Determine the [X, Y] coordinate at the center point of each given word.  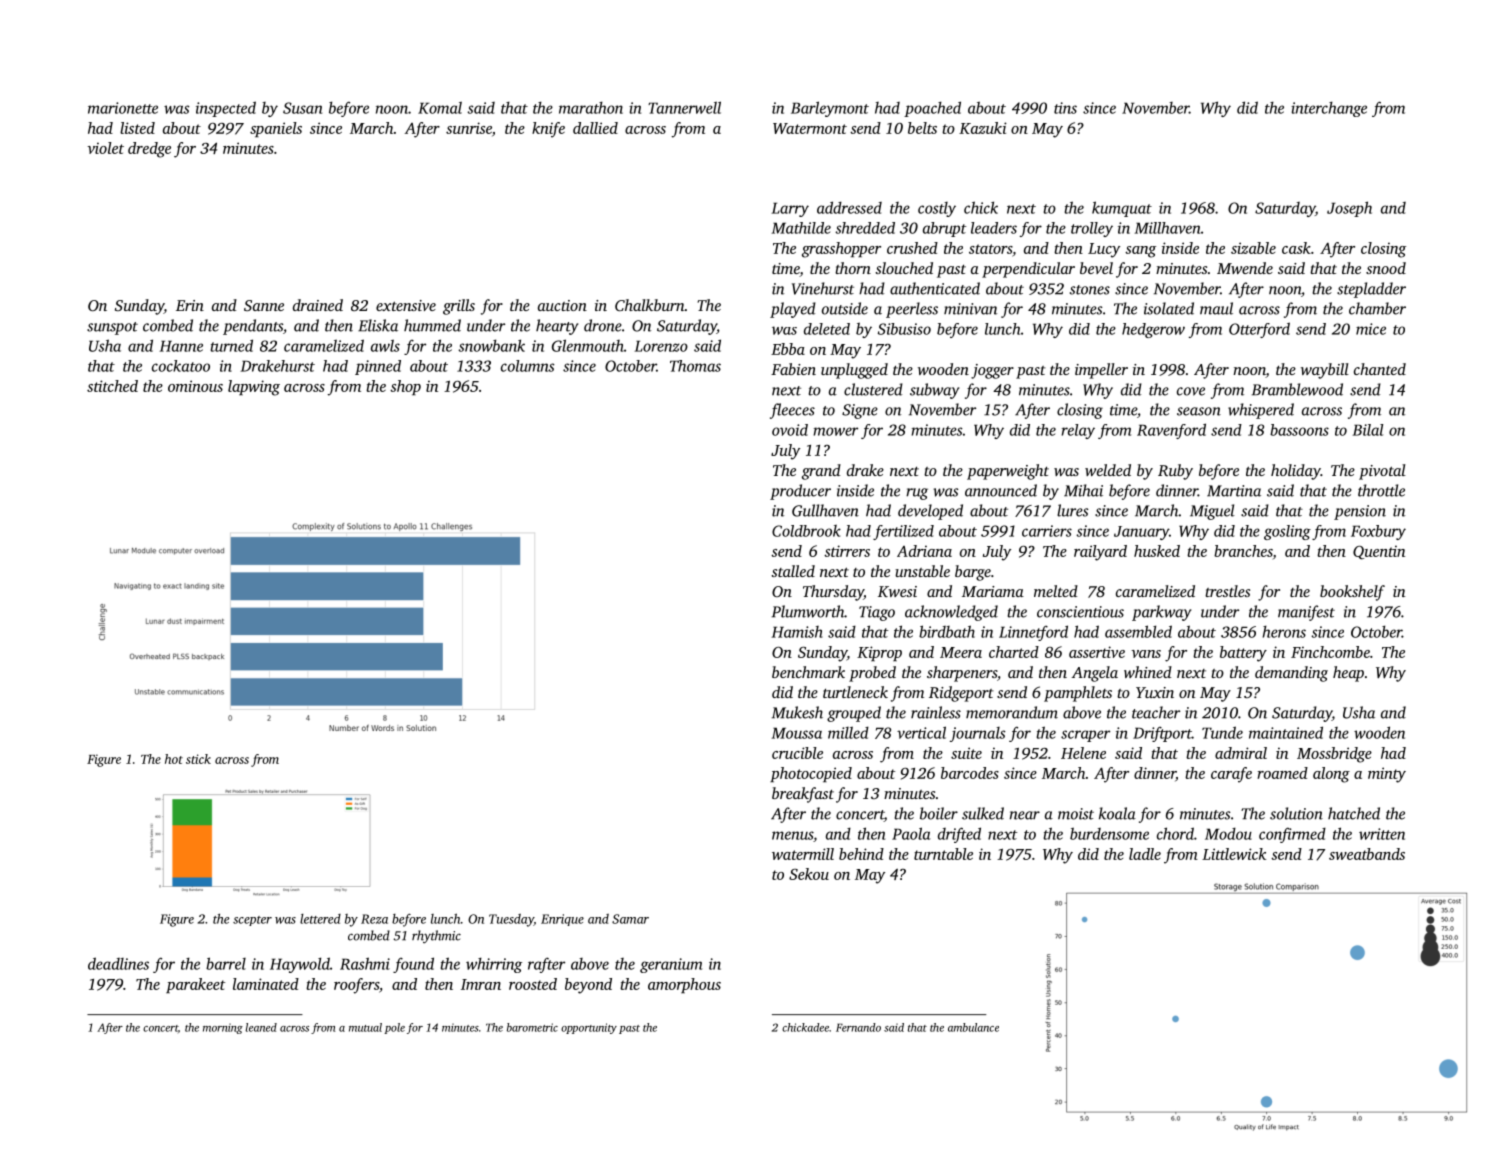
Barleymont [830, 109]
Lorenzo [661, 346]
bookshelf [1352, 593]
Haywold [300, 965]
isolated [1169, 308]
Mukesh [797, 712]
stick [198, 759]
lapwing [254, 388]
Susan [302, 108]
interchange [1329, 109]
